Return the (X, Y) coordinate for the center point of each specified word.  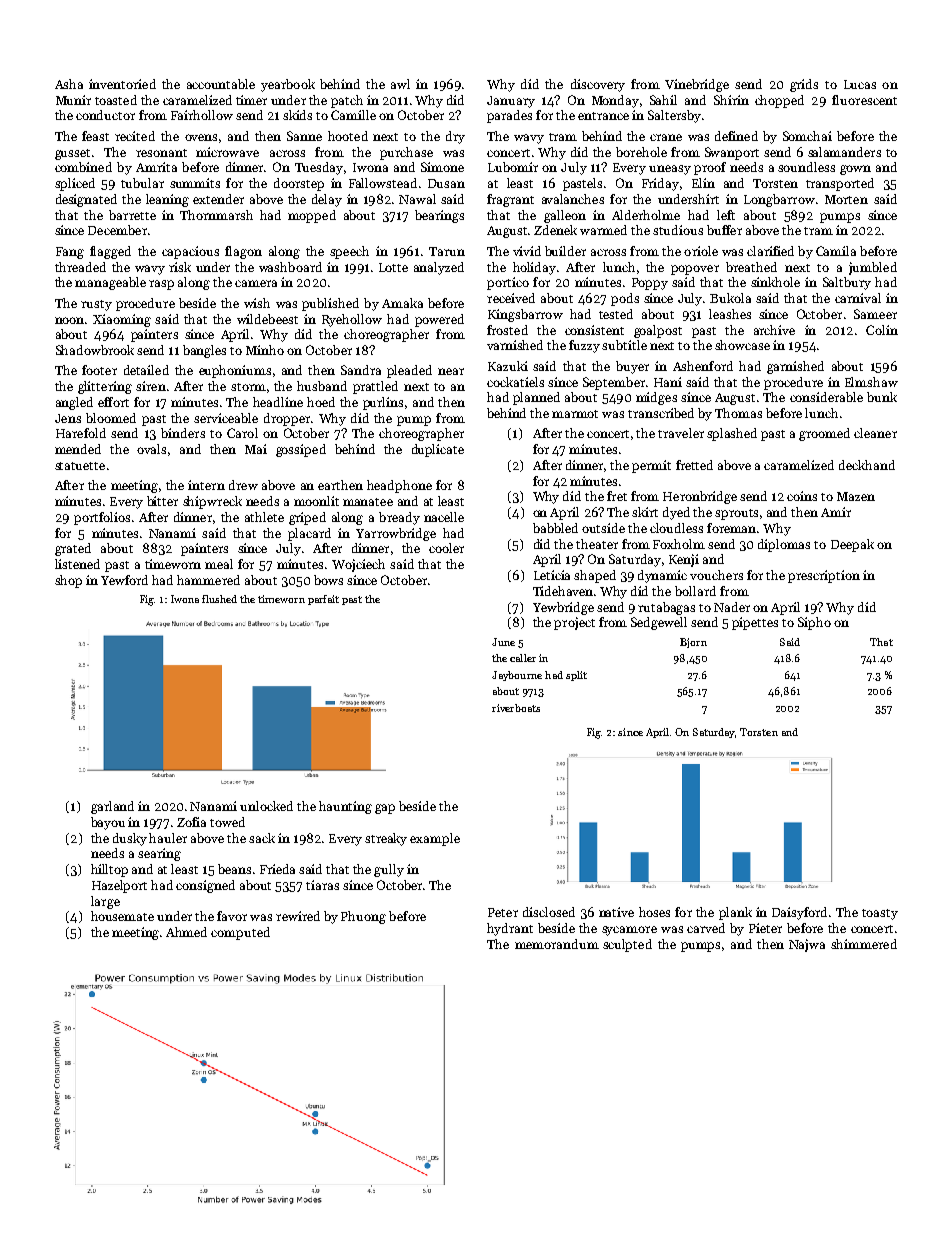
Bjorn (693, 643)
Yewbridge (563, 608)
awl (400, 84)
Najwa (807, 945)
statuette (80, 466)
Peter (503, 912)
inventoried (122, 84)
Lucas (860, 84)
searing (159, 854)
